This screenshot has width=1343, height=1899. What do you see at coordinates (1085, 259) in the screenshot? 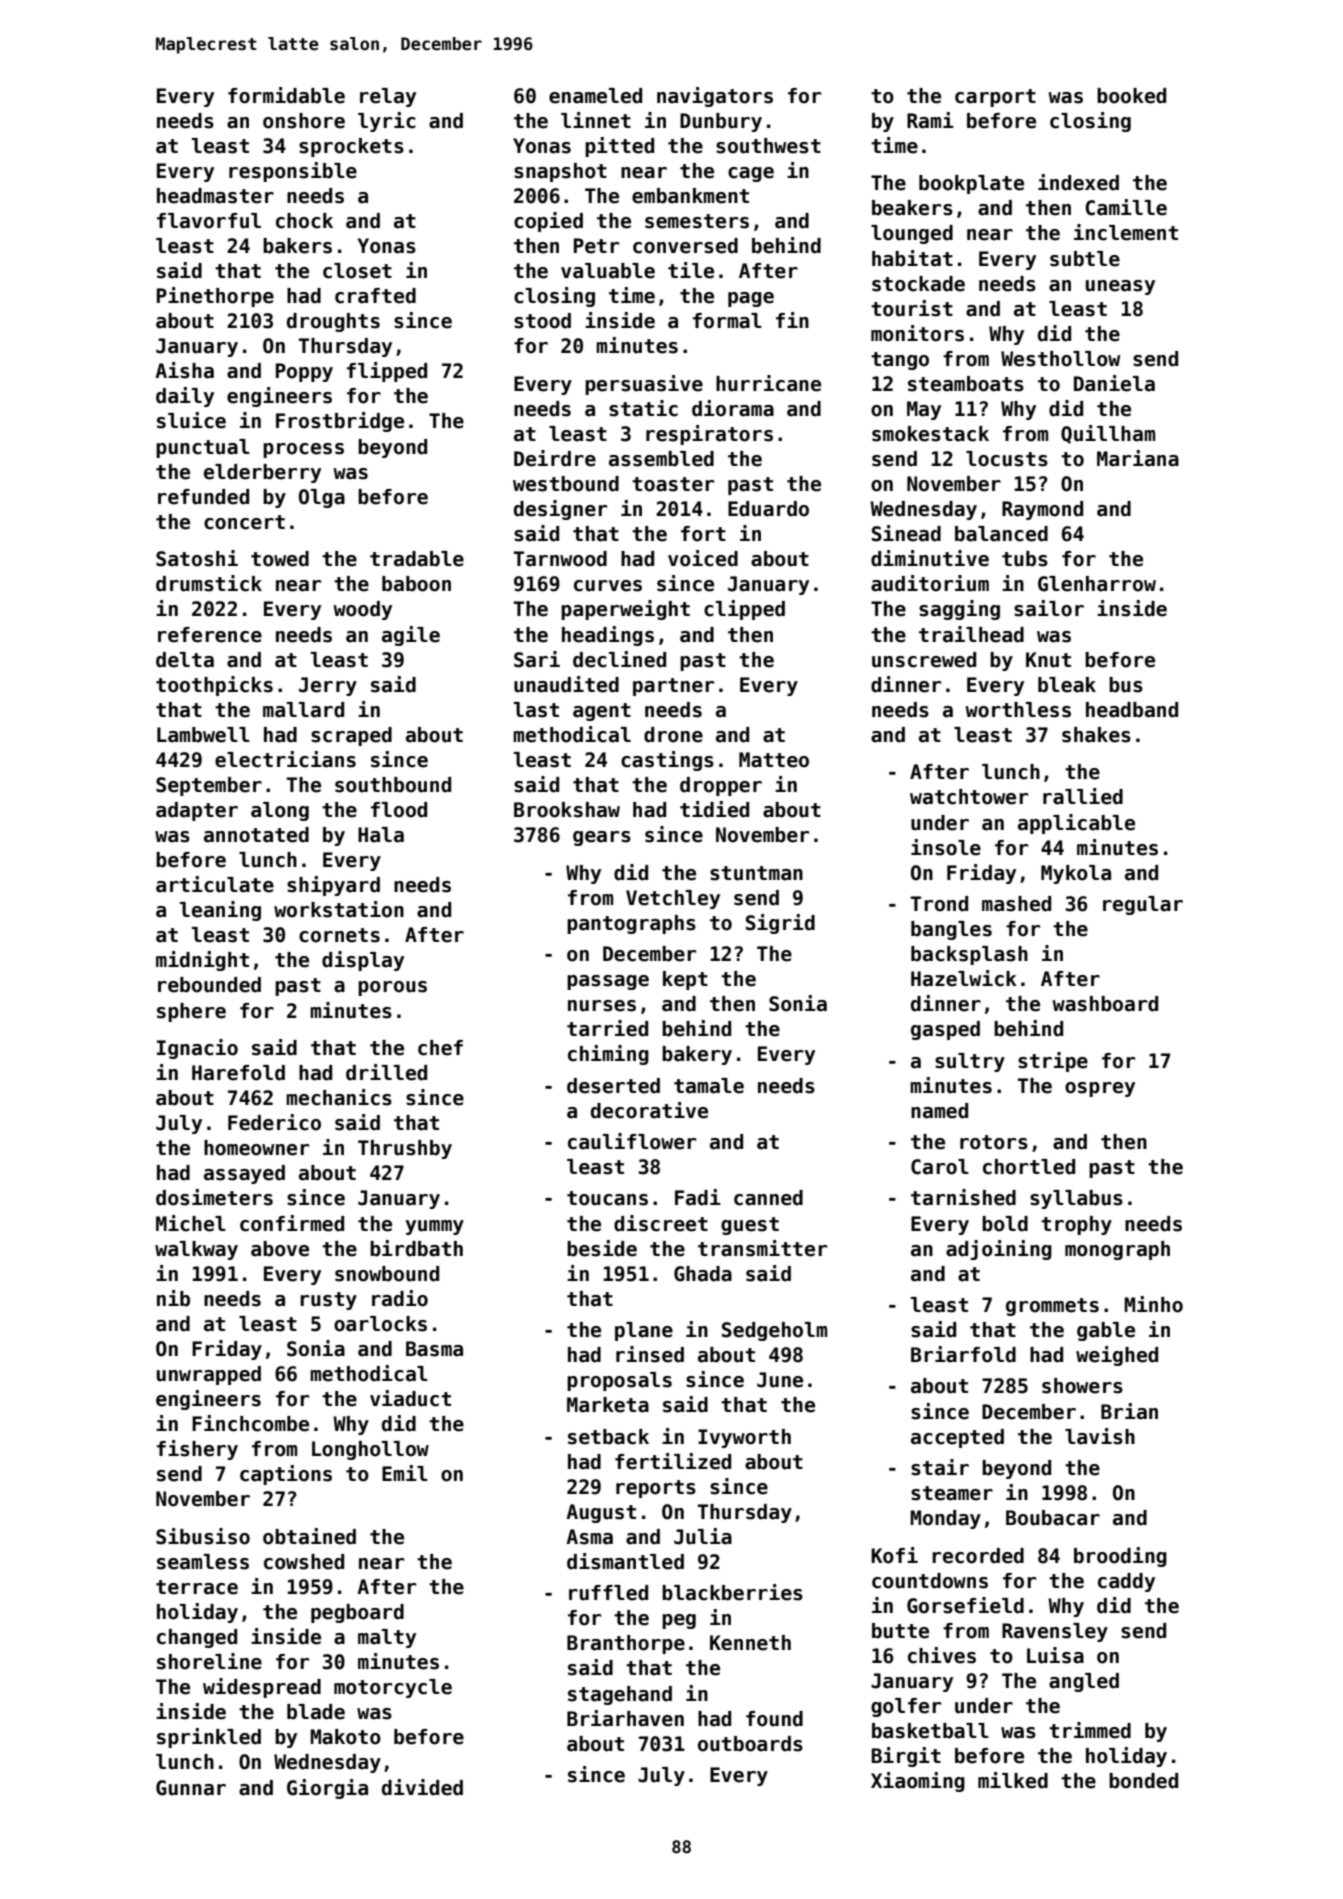
I see `subtle` at bounding box center [1085, 259].
